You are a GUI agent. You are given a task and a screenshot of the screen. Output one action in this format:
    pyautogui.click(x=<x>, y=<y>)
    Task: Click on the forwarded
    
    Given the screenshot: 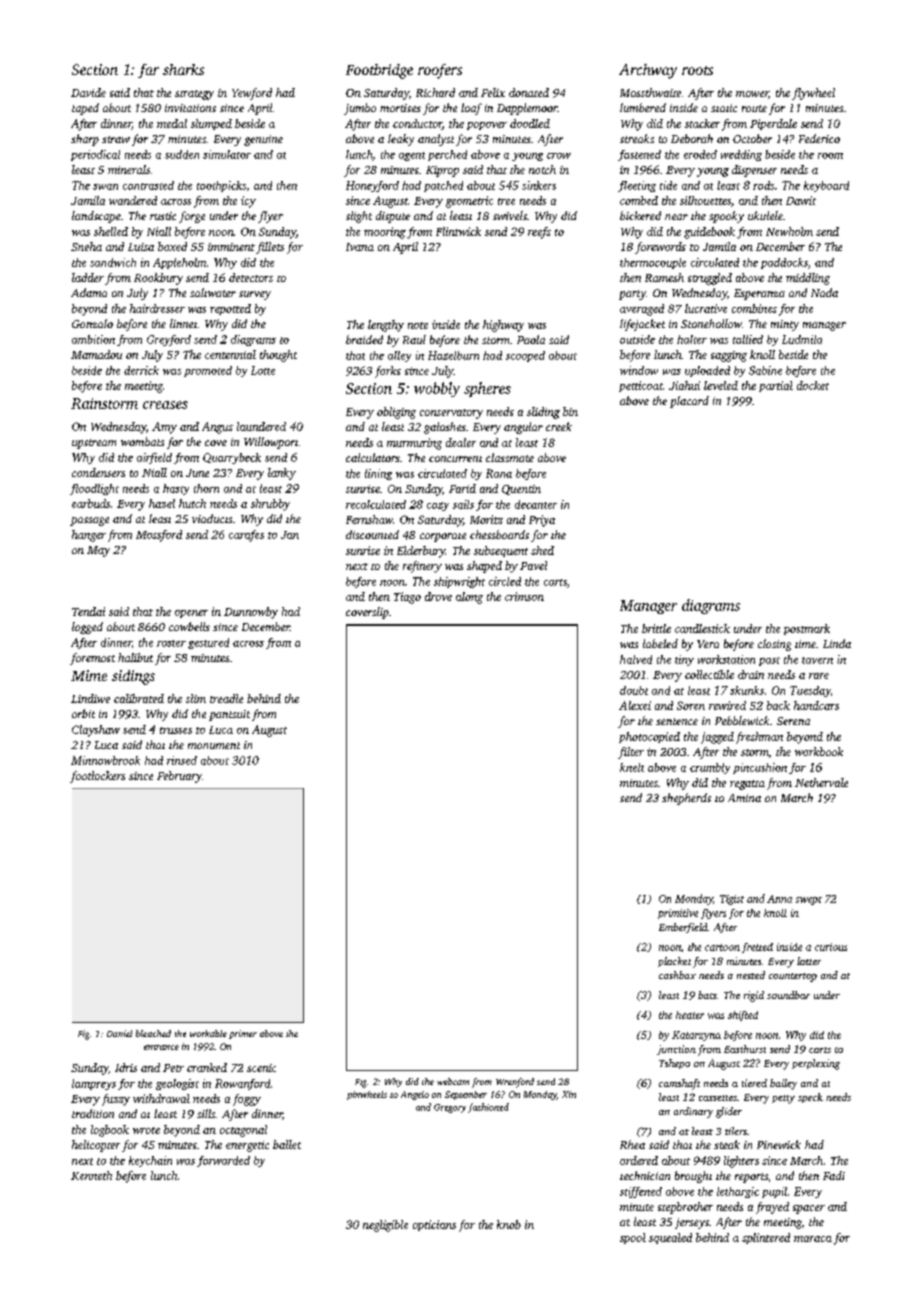 What is the action you would take?
    pyautogui.click(x=223, y=1161)
